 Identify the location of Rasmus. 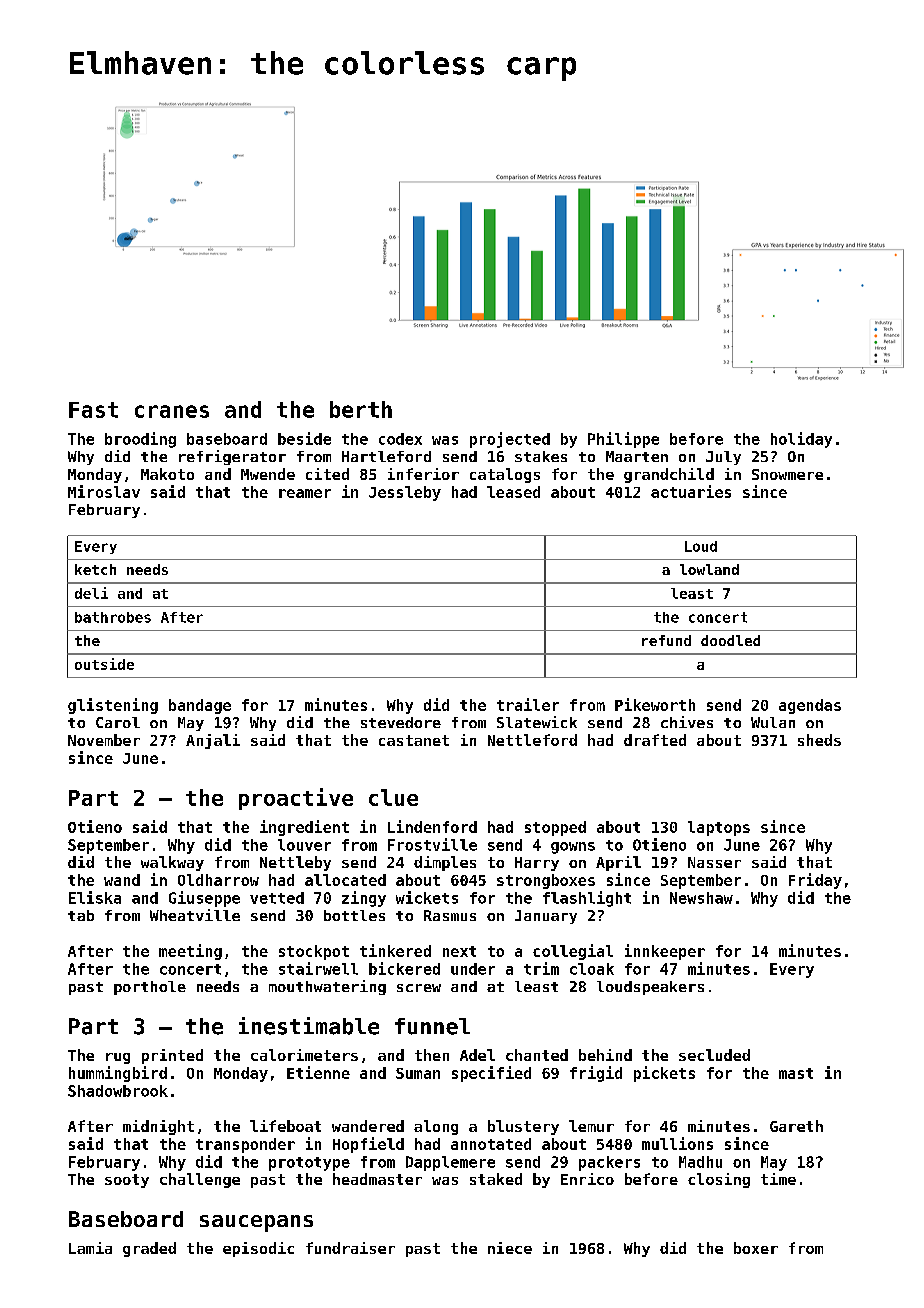
(450, 915).
